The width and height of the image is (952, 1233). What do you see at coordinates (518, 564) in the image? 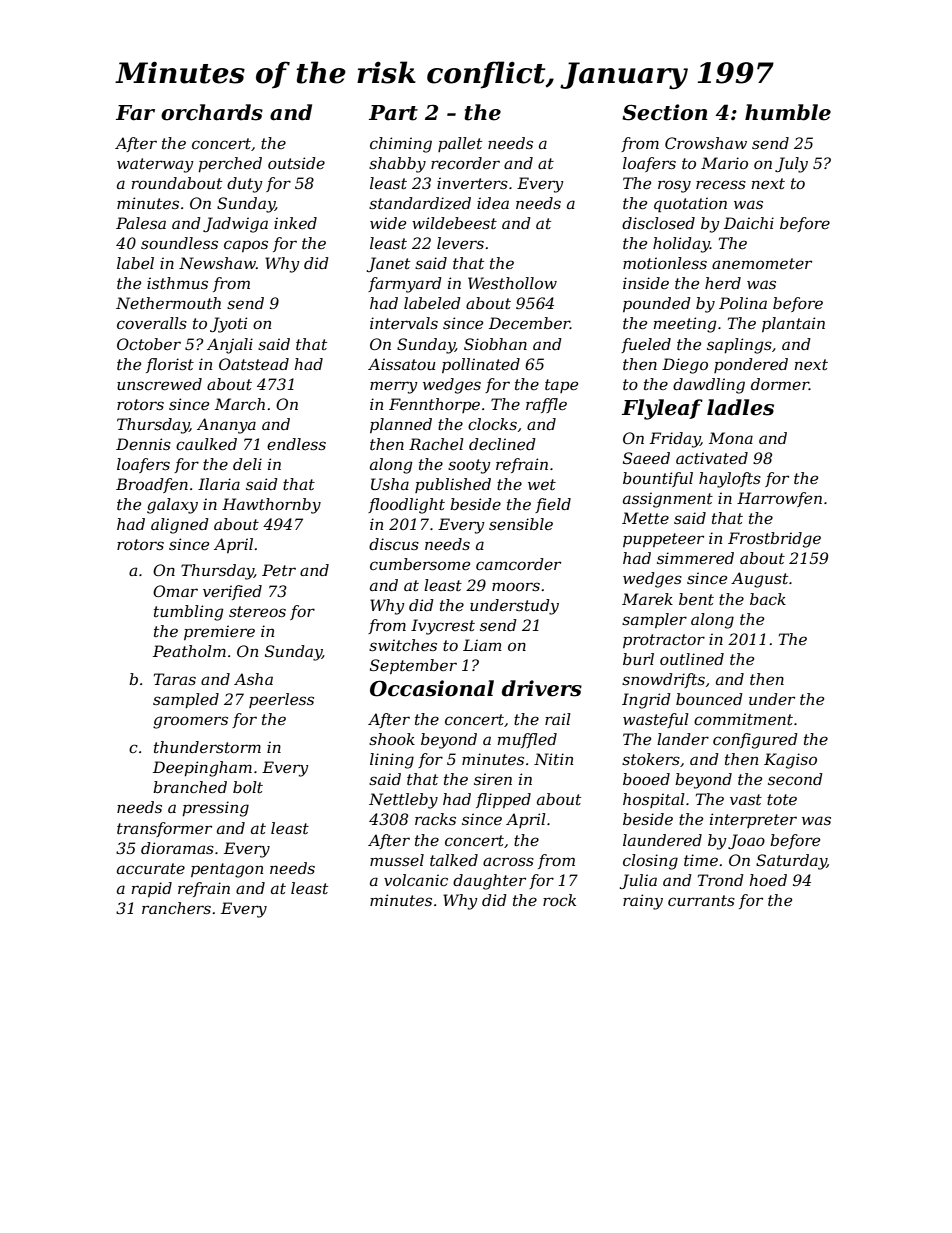
I see `camcorder` at bounding box center [518, 564].
